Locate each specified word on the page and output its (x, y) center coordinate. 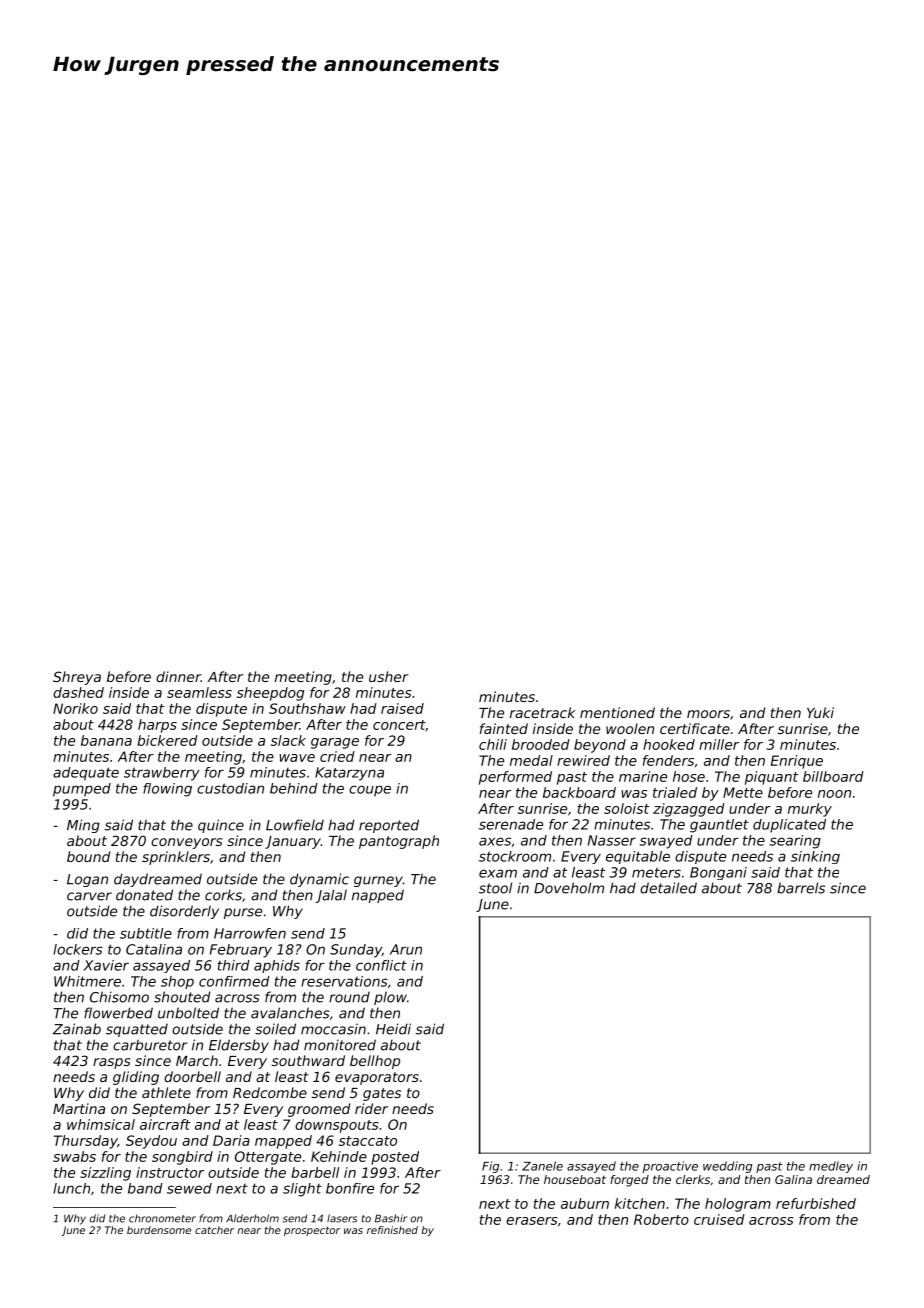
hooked (669, 744)
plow (390, 998)
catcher (214, 1230)
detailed (668, 888)
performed (515, 778)
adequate (86, 774)
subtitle (146, 933)
